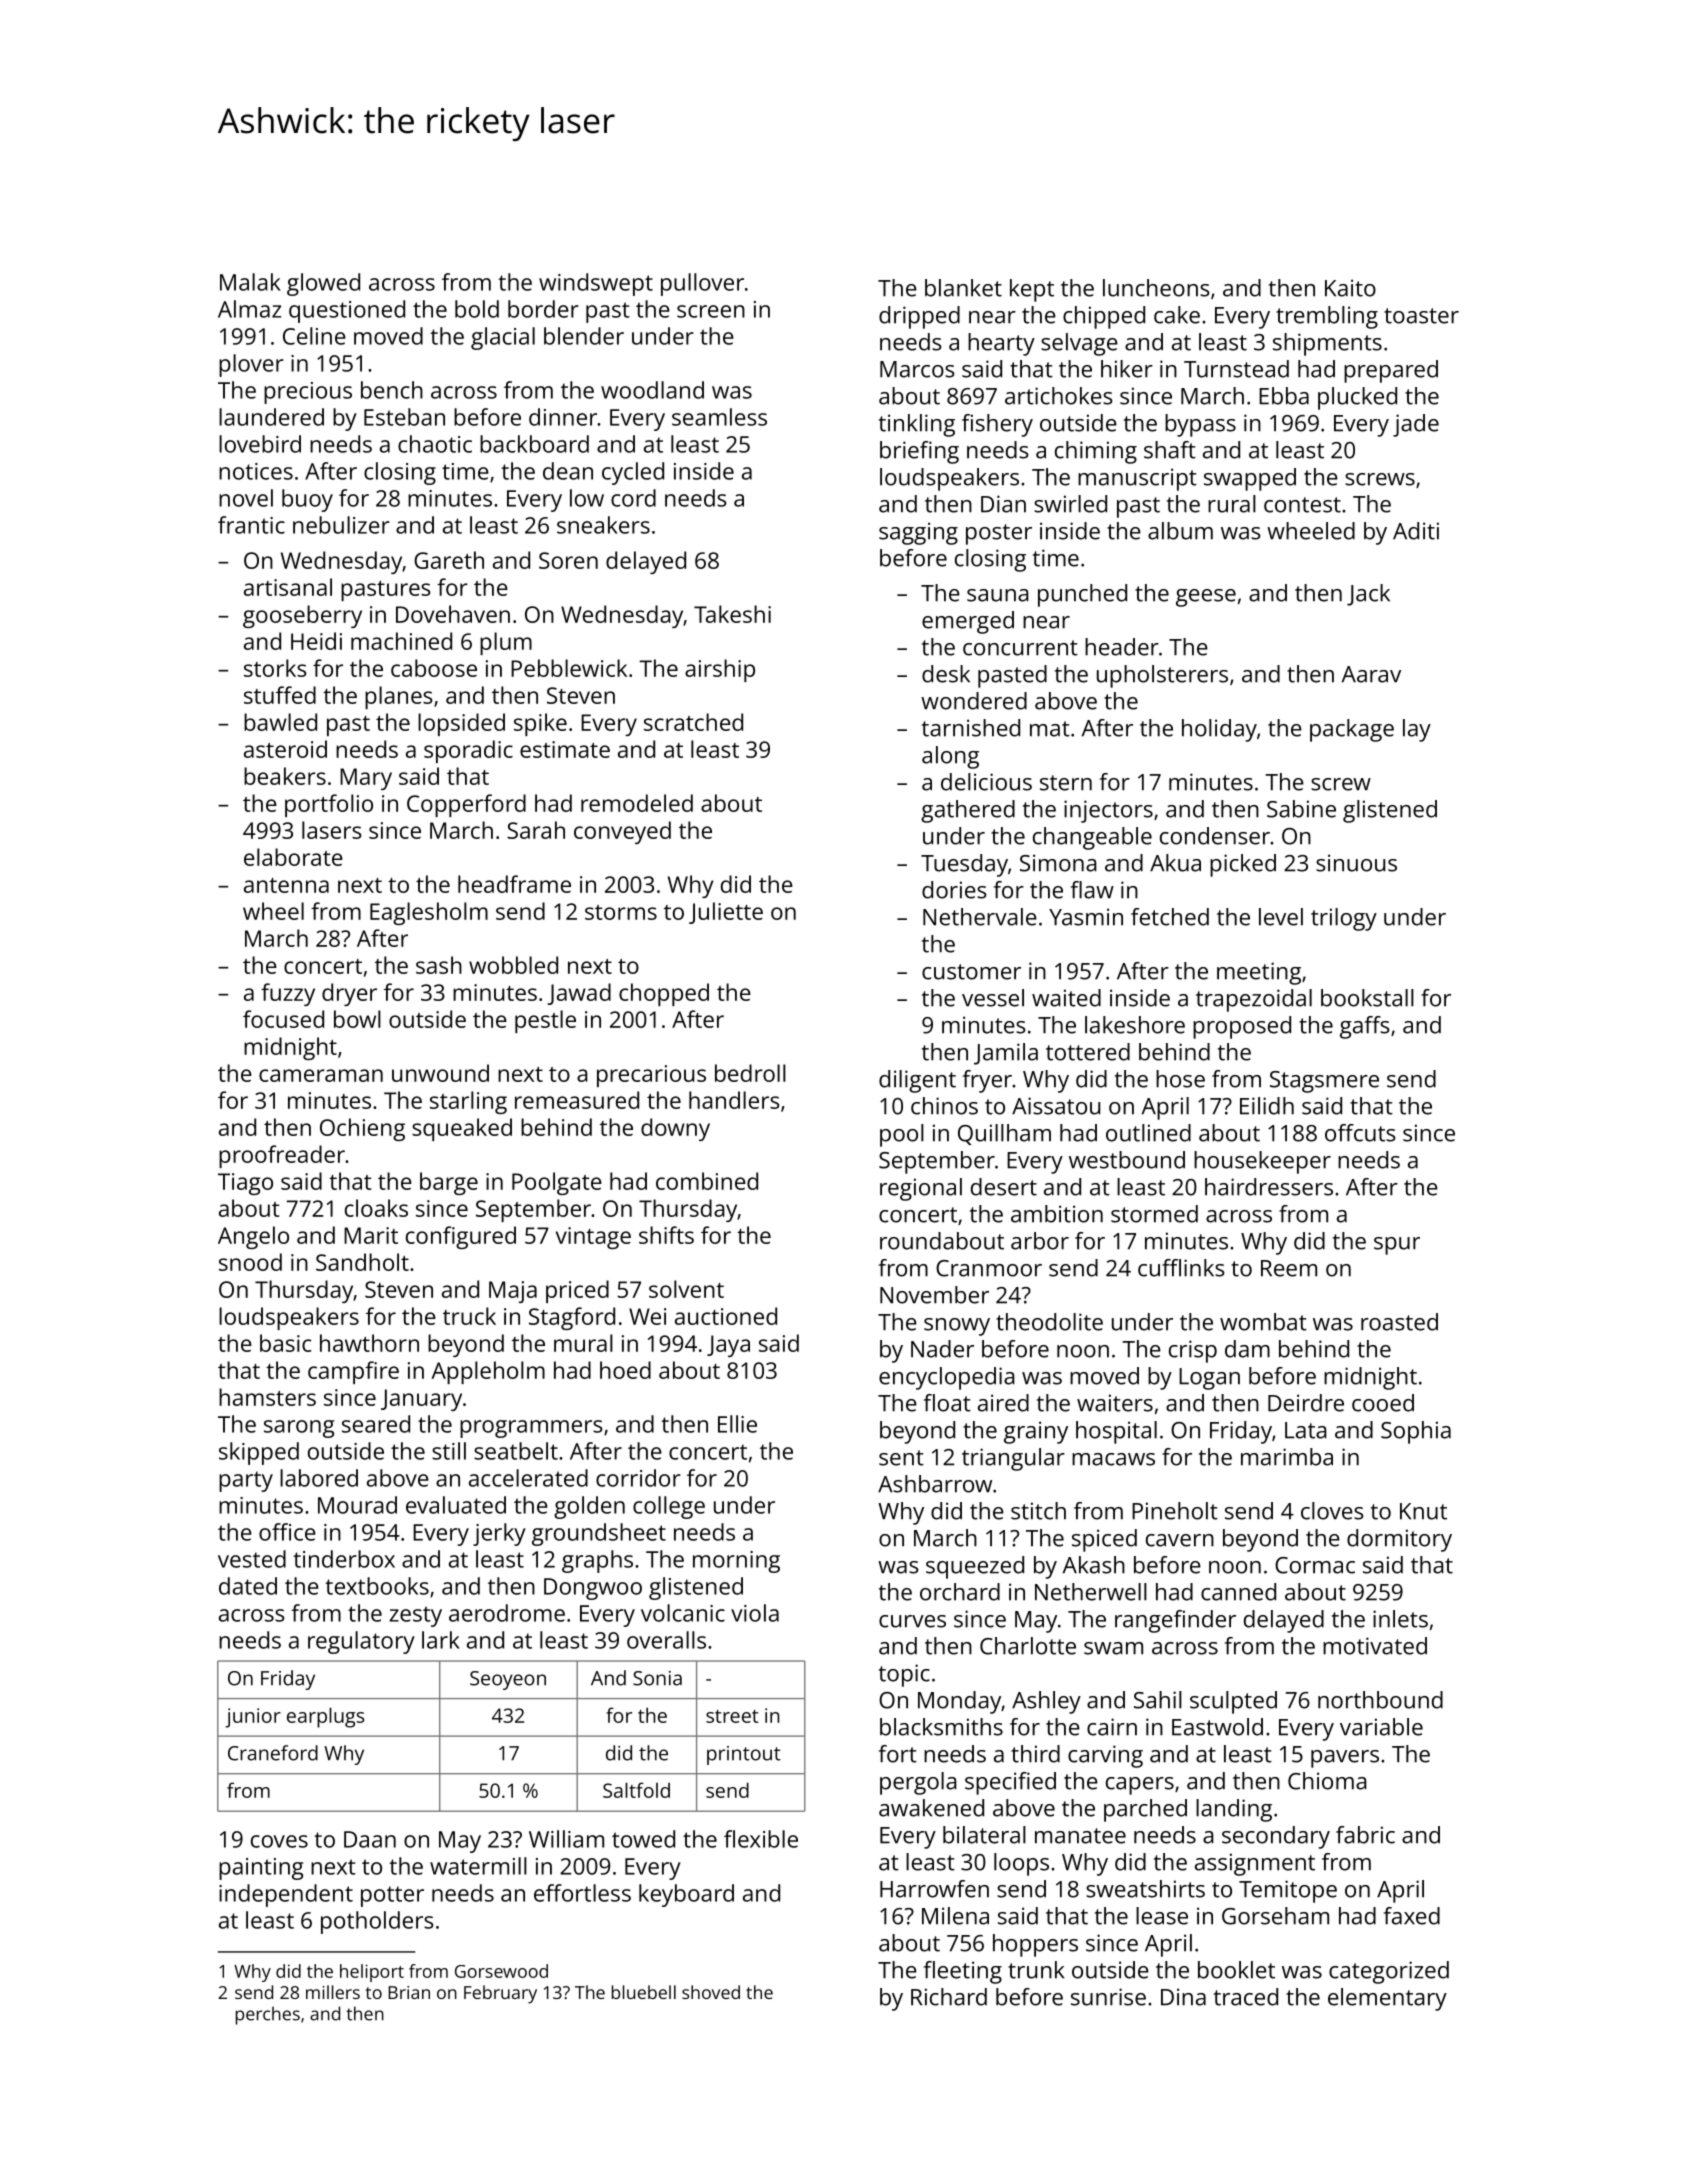 The width and height of the page is (1683, 2178). I want to click on triangular, so click(1013, 1459).
